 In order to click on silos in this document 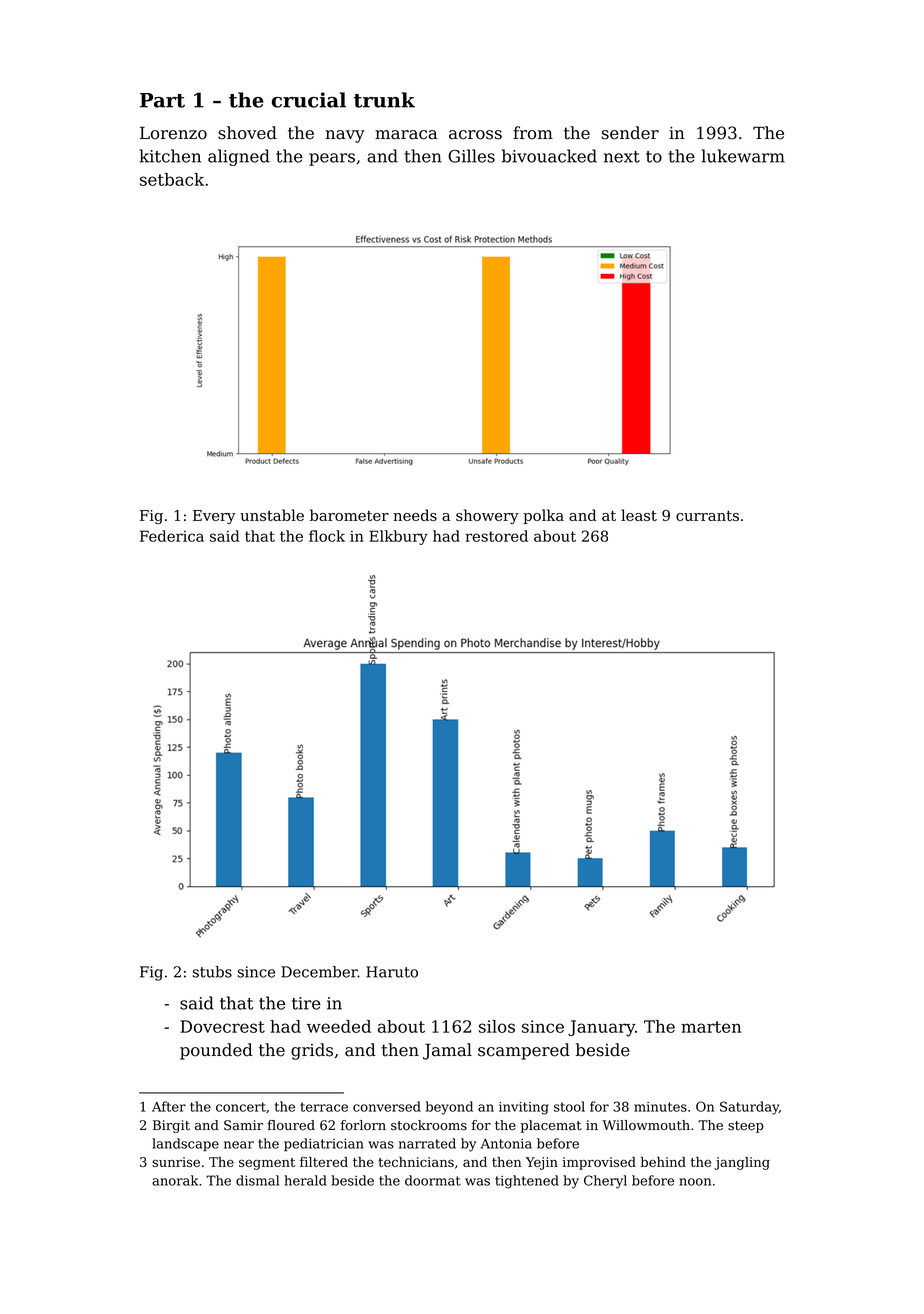, I will do `click(497, 1026)`.
